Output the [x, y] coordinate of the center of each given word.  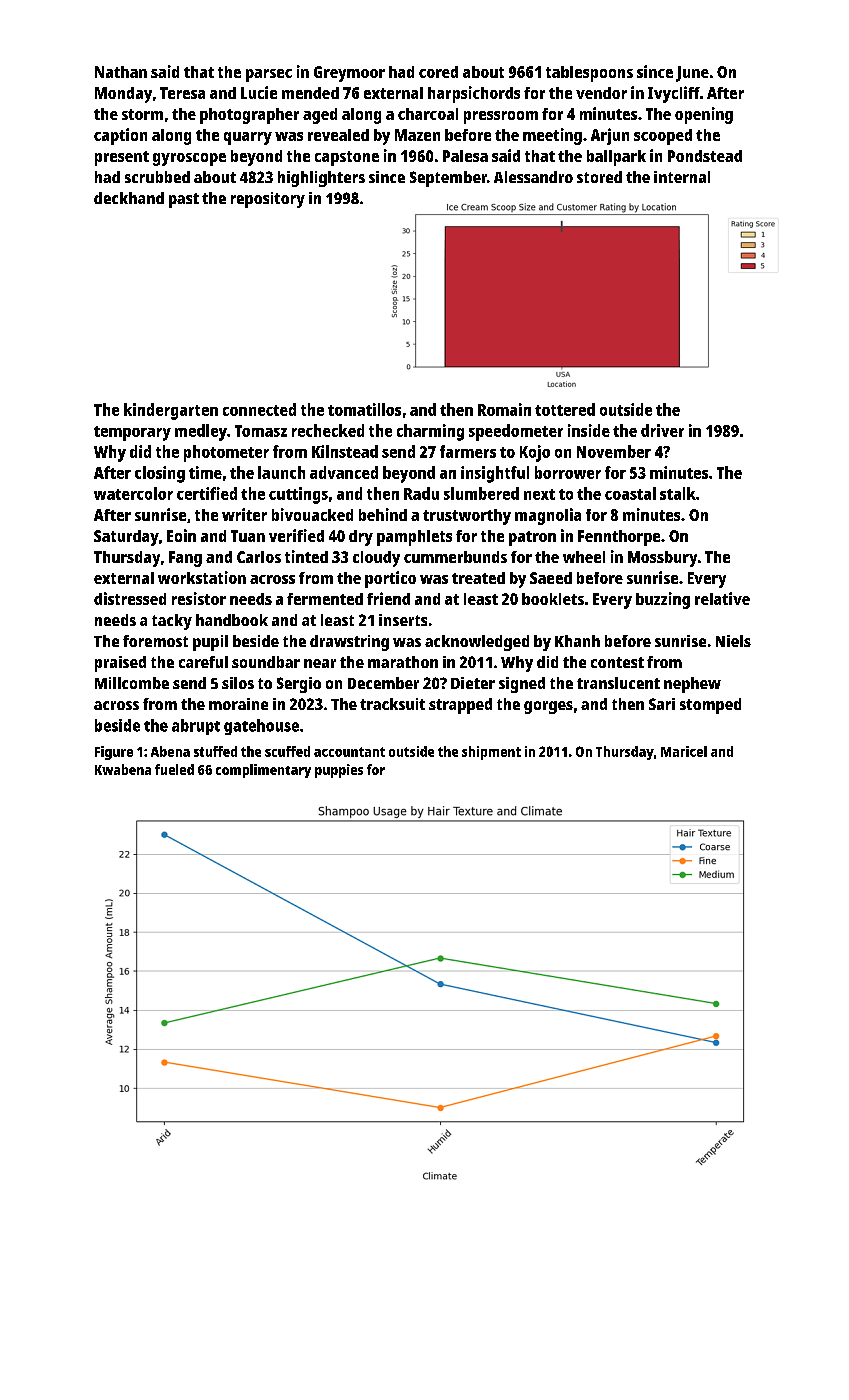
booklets [553, 599]
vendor [601, 93]
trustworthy [467, 517]
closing [160, 474]
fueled [174, 769]
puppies [339, 771]
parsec [269, 75]
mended [310, 93]
